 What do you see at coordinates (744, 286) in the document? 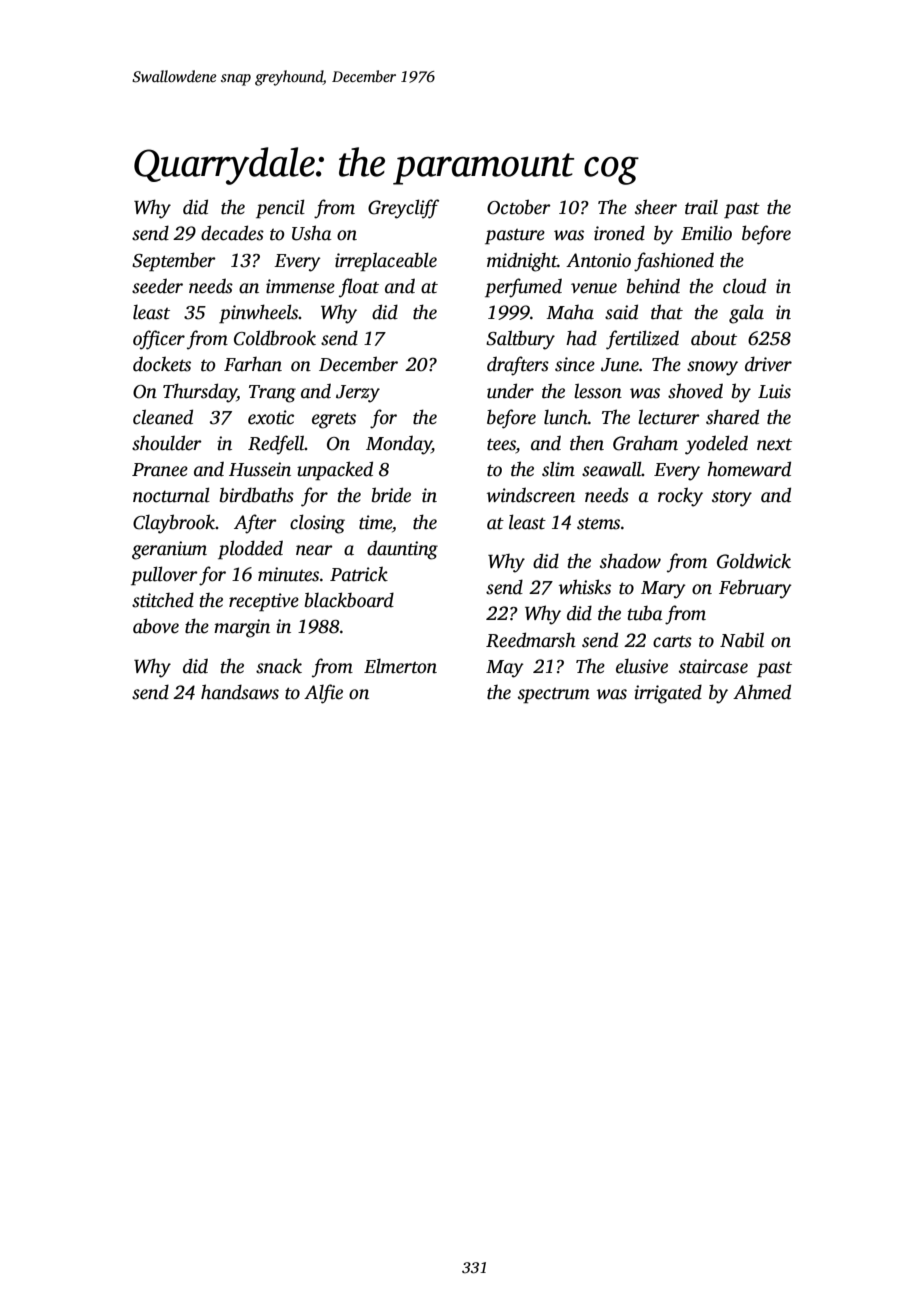
I see `cloud` at bounding box center [744, 286].
